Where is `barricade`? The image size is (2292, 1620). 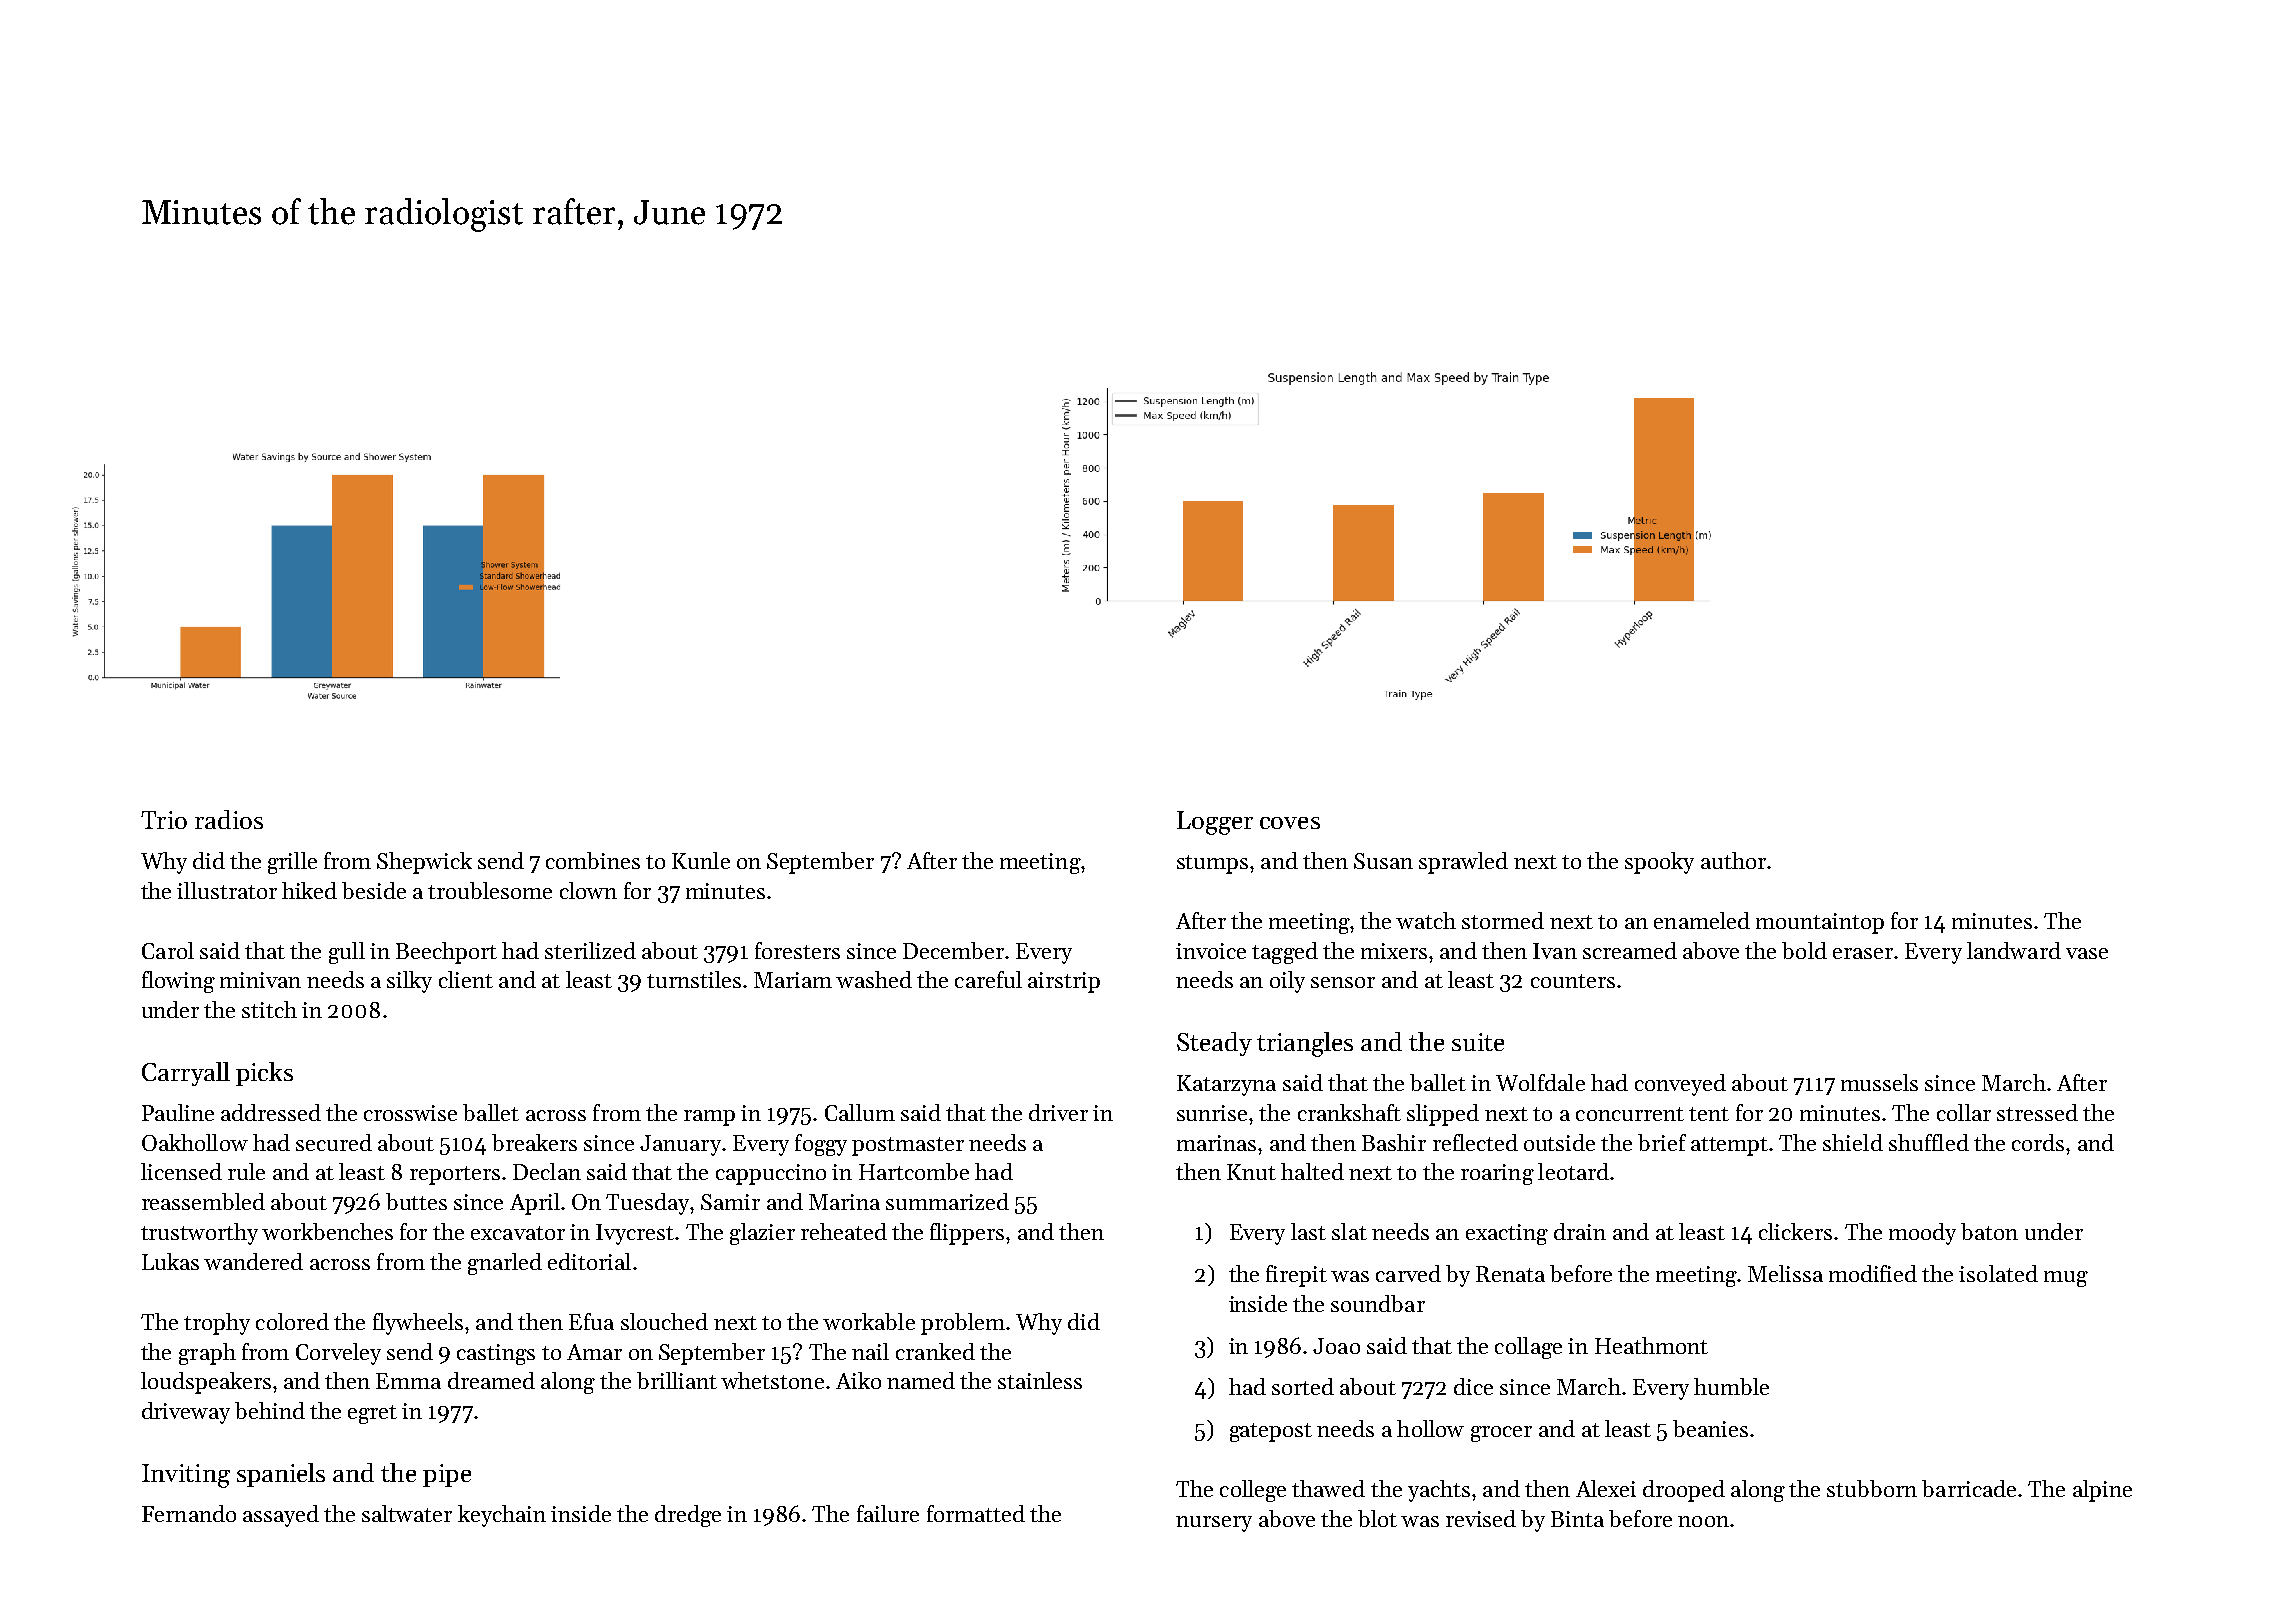 barricade is located at coordinates (1969, 1488).
